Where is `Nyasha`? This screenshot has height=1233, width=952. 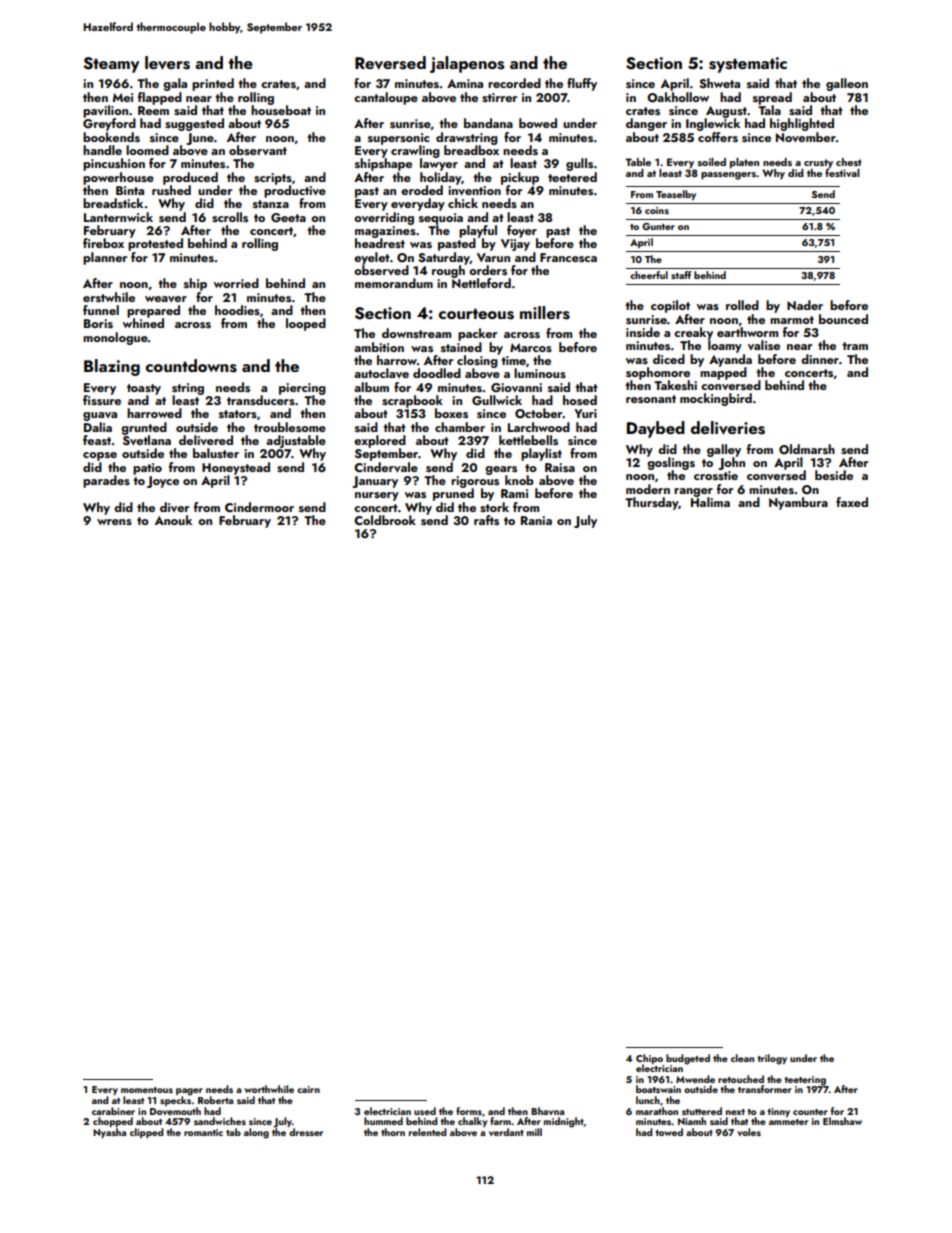
Nyasha is located at coordinates (109, 1133).
